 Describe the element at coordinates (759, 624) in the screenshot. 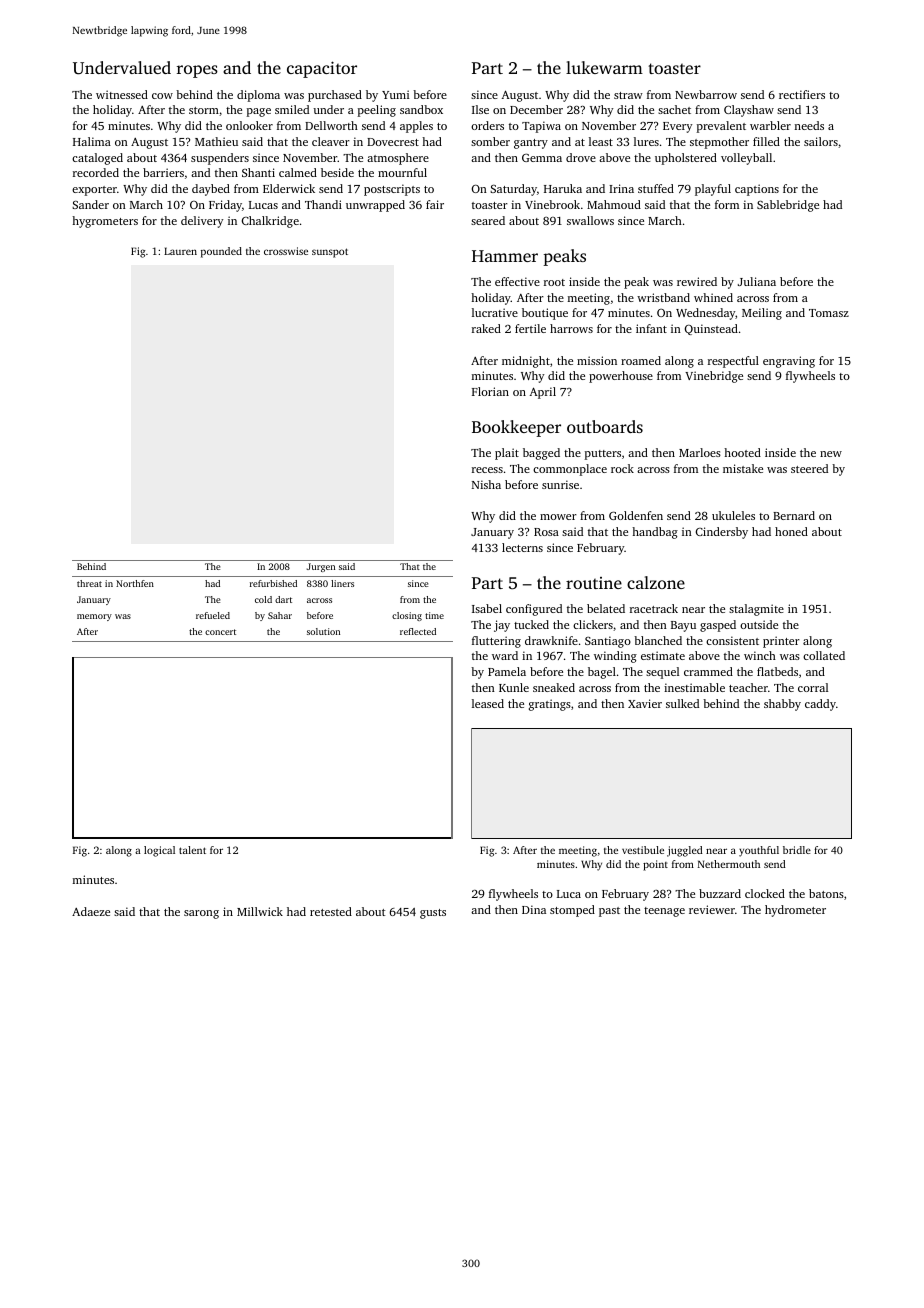

I see `outside` at that location.
